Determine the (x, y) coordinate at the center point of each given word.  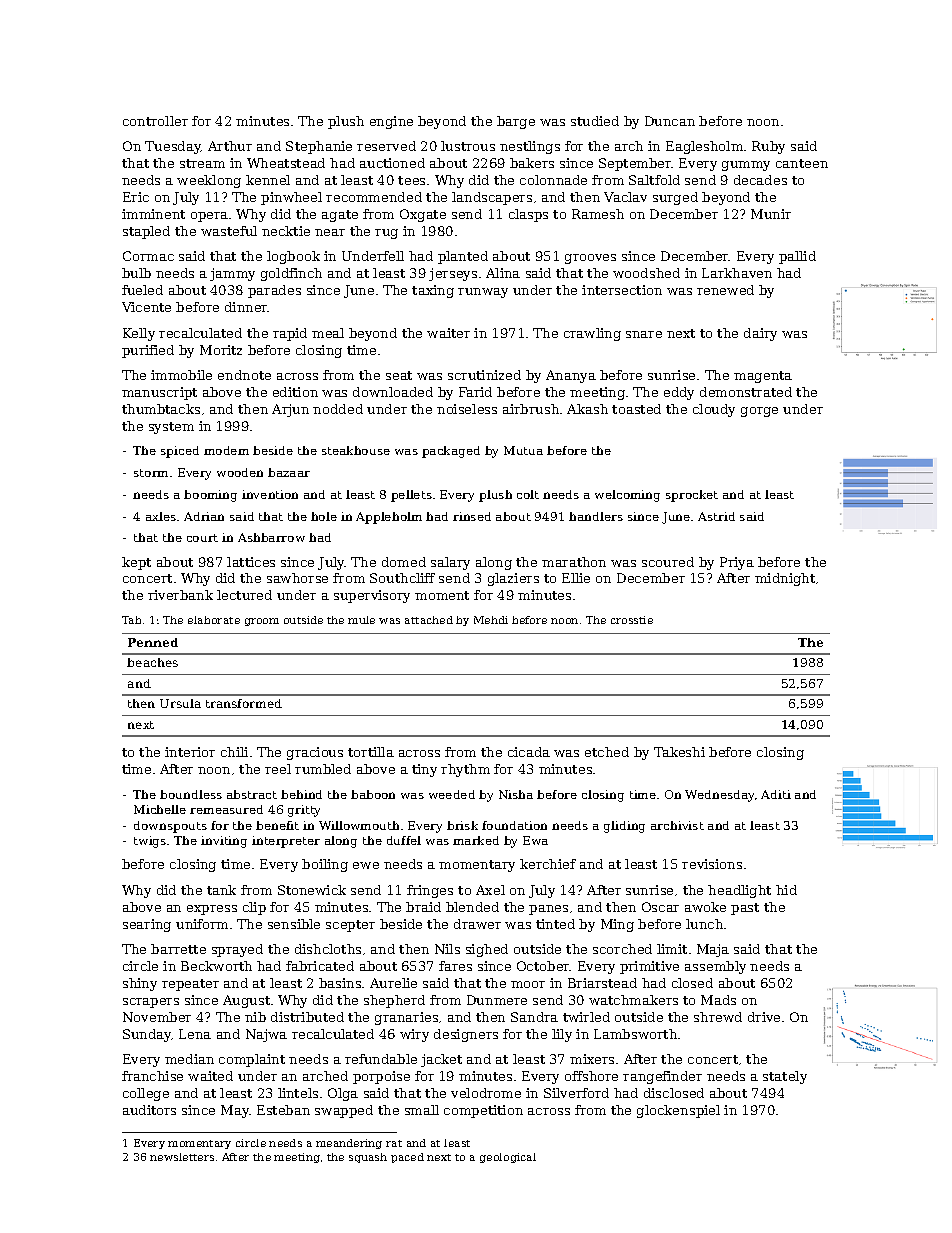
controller (155, 121)
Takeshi (679, 752)
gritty (304, 811)
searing (147, 925)
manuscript (159, 393)
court (202, 538)
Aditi (776, 794)
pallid (797, 257)
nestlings (530, 147)
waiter (448, 333)
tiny (424, 770)
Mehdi (491, 620)
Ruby (768, 147)
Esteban (283, 1110)
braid (423, 907)
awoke (705, 907)
